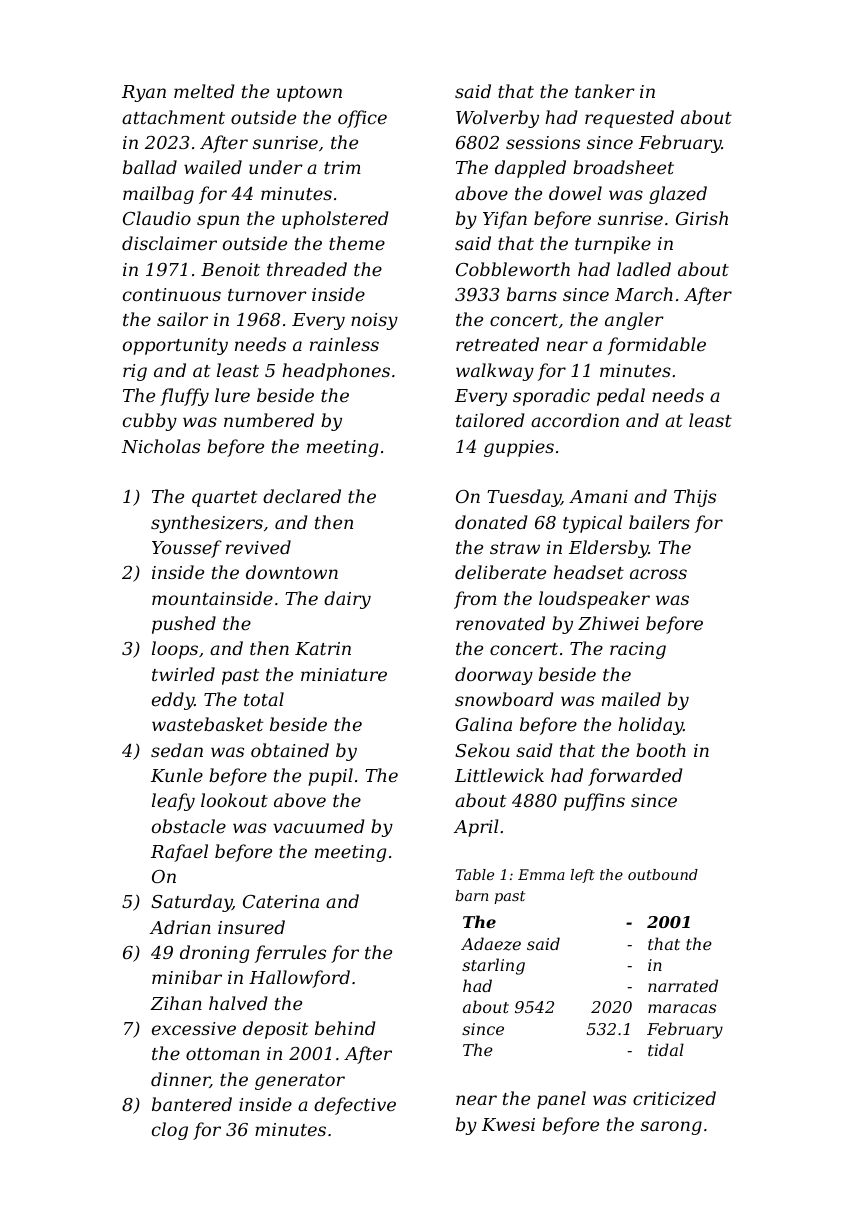 The height and width of the screenshot is (1213, 855). Describe the element at coordinates (497, 119) in the screenshot. I see `Wolverby` at that location.
